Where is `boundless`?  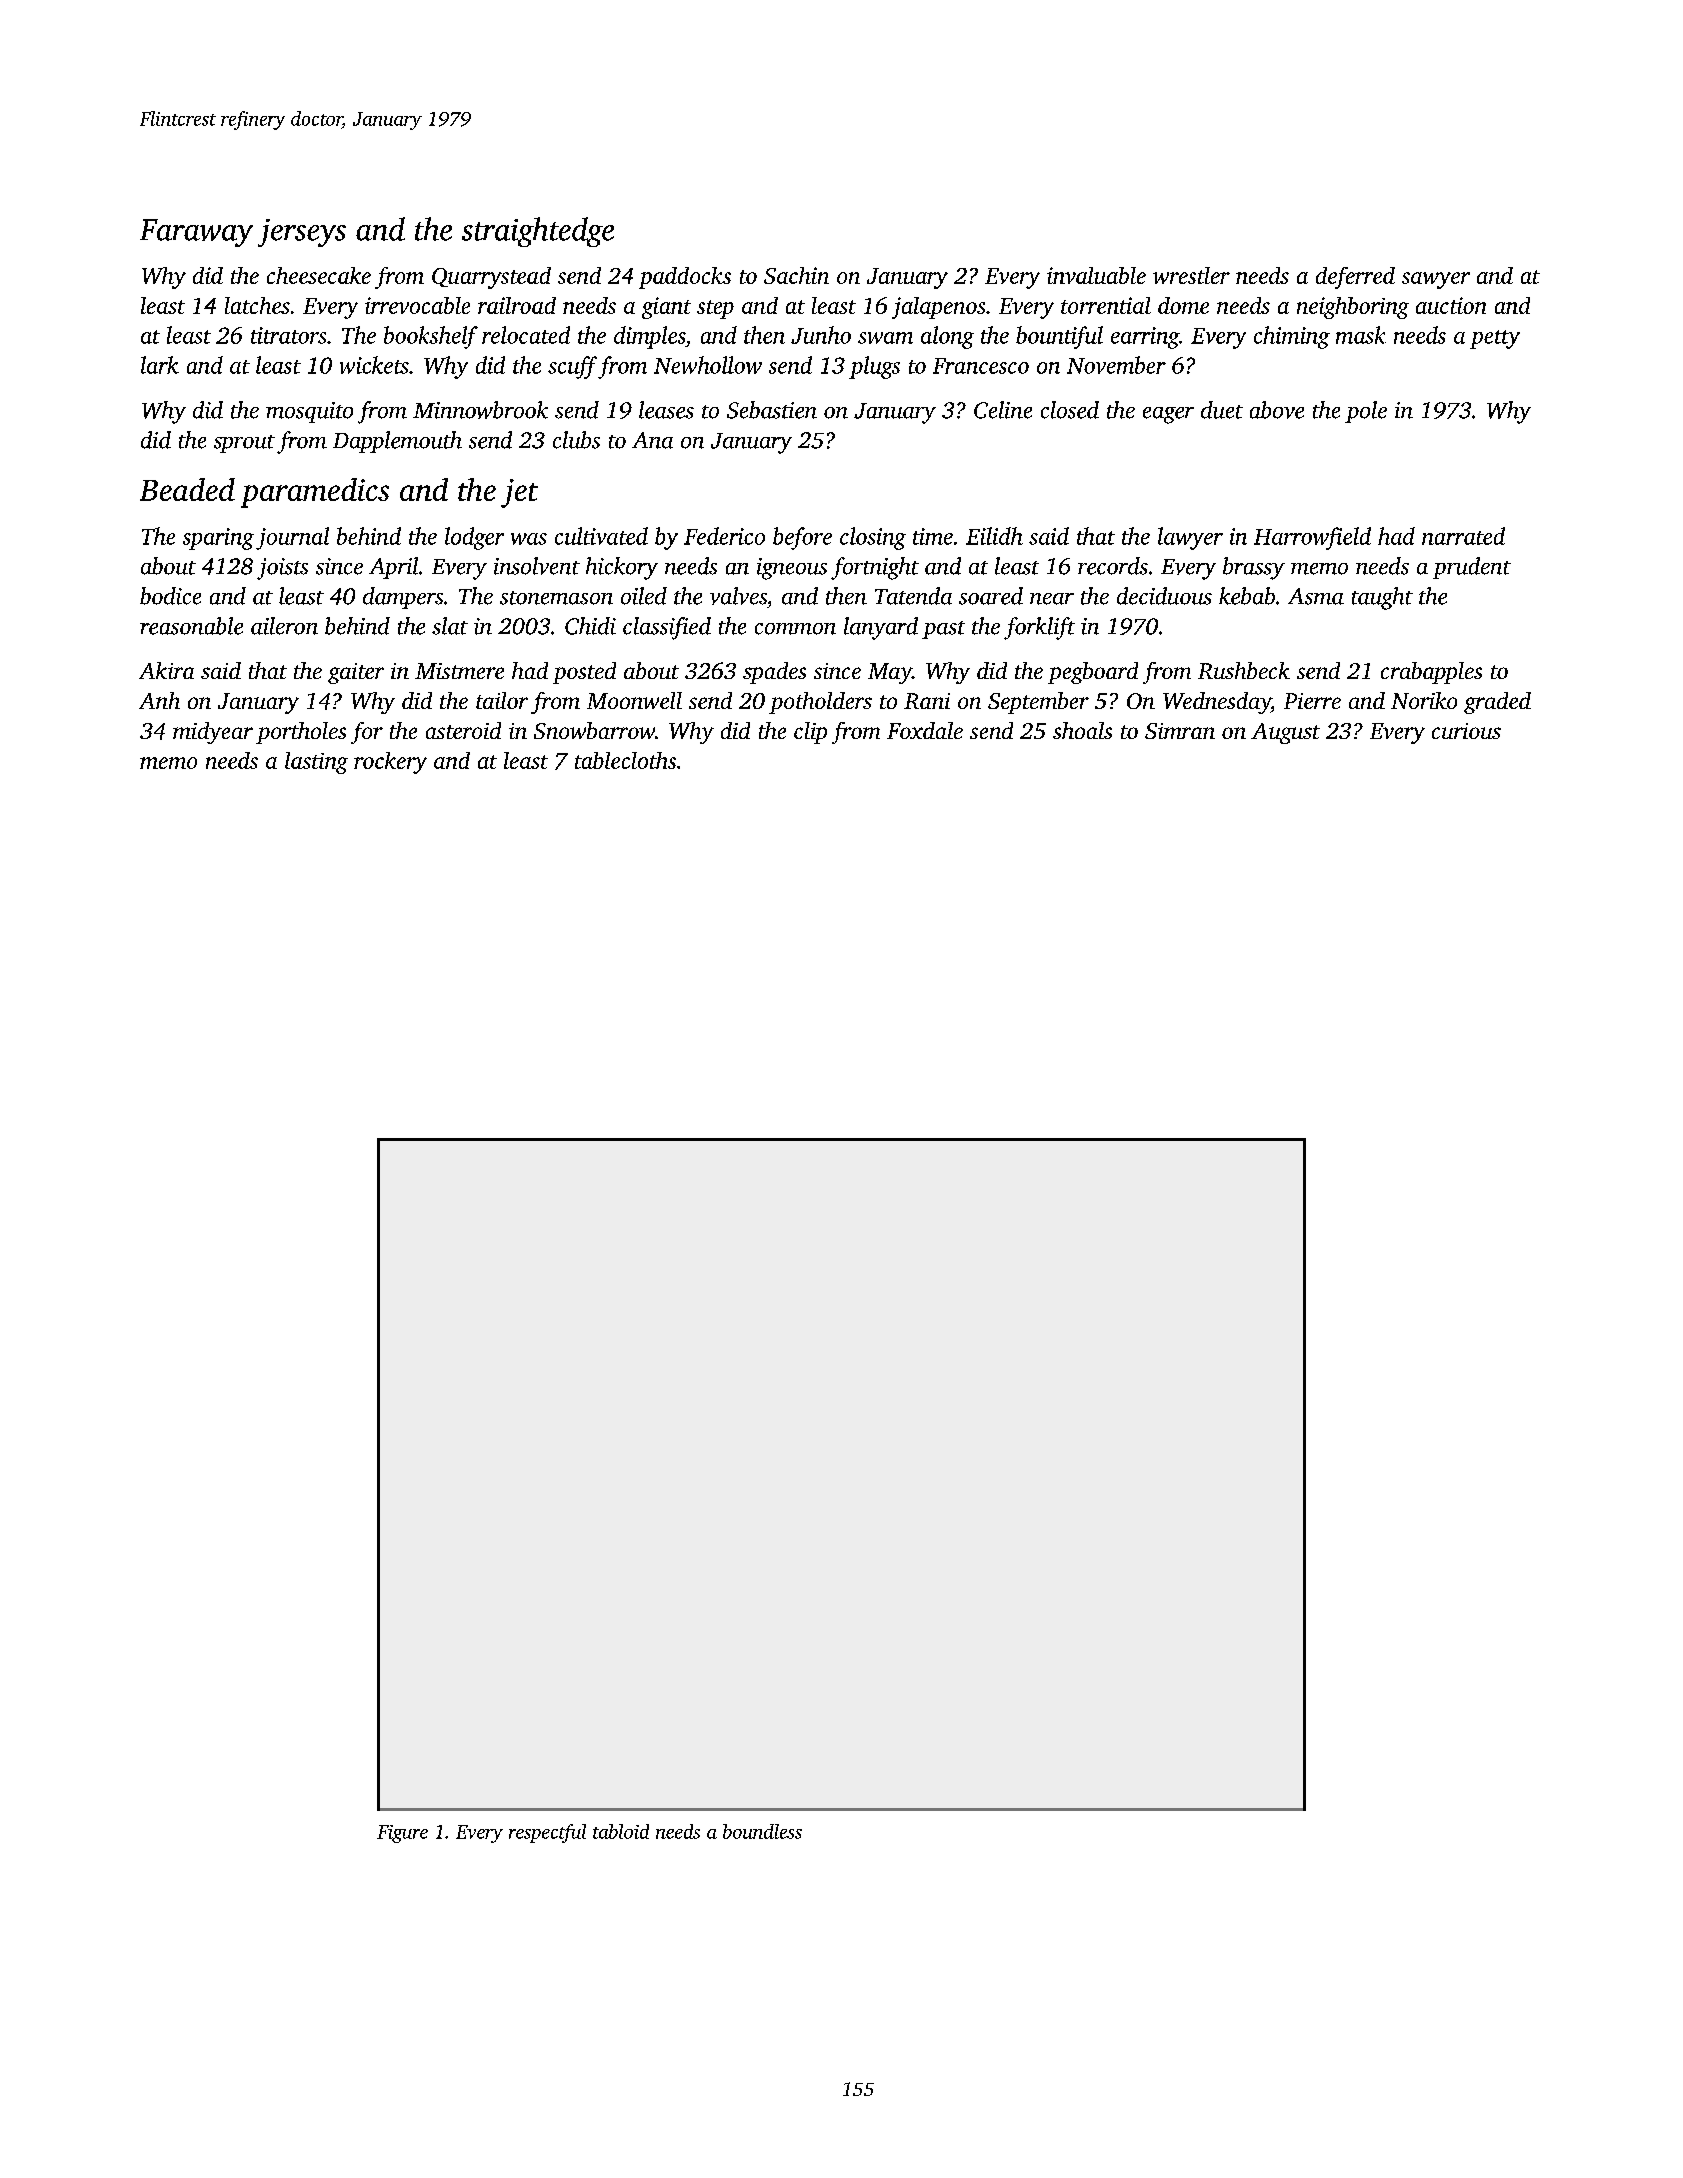
boundless is located at coordinates (762, 1831).
